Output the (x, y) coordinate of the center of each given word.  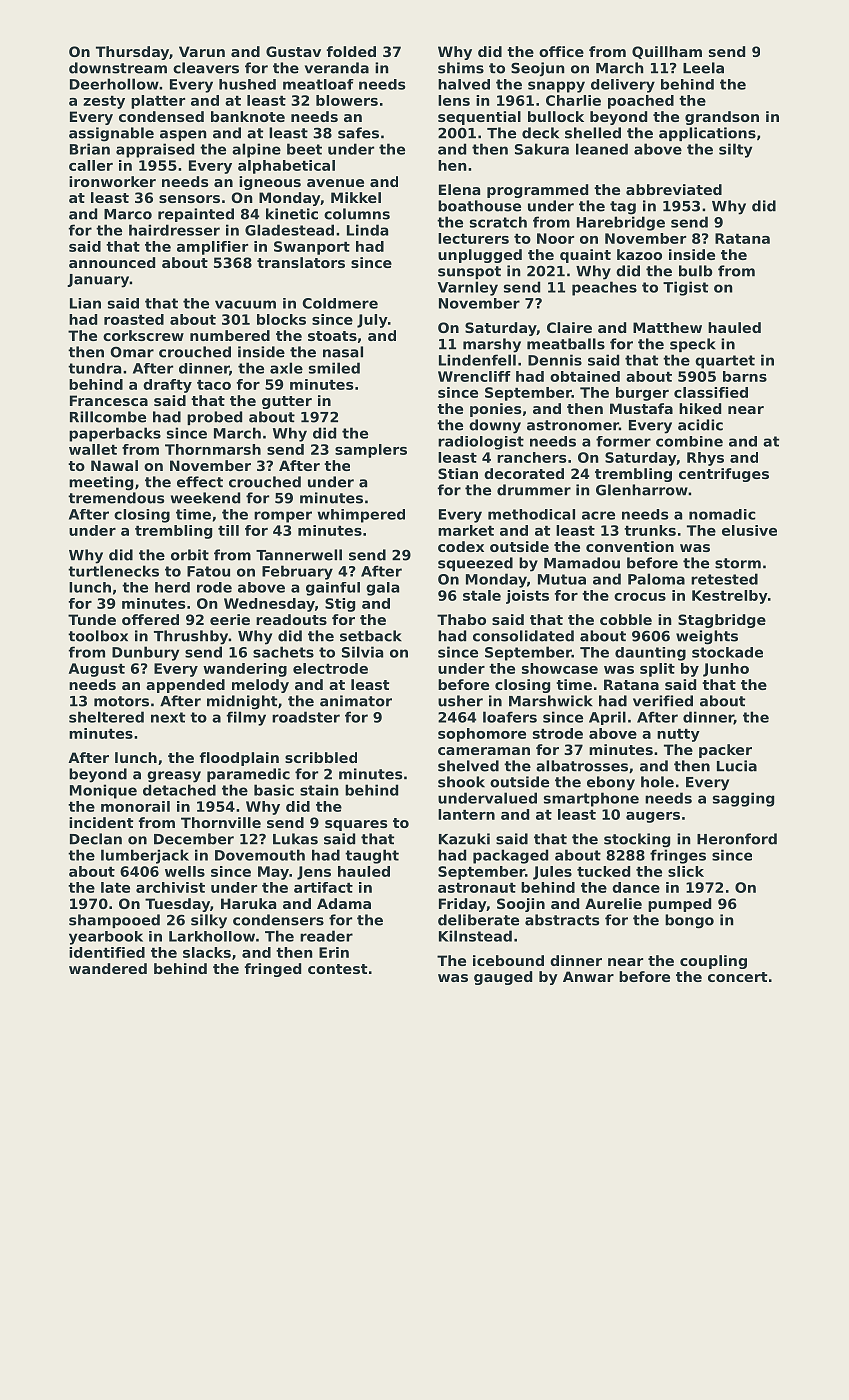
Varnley (468, 288)
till (228, 530)
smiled (334, 368)
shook (461, 782)
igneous (270, 183)
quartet (725, 362)
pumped (679, 905)
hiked (700, 408)
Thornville (221, 822)
